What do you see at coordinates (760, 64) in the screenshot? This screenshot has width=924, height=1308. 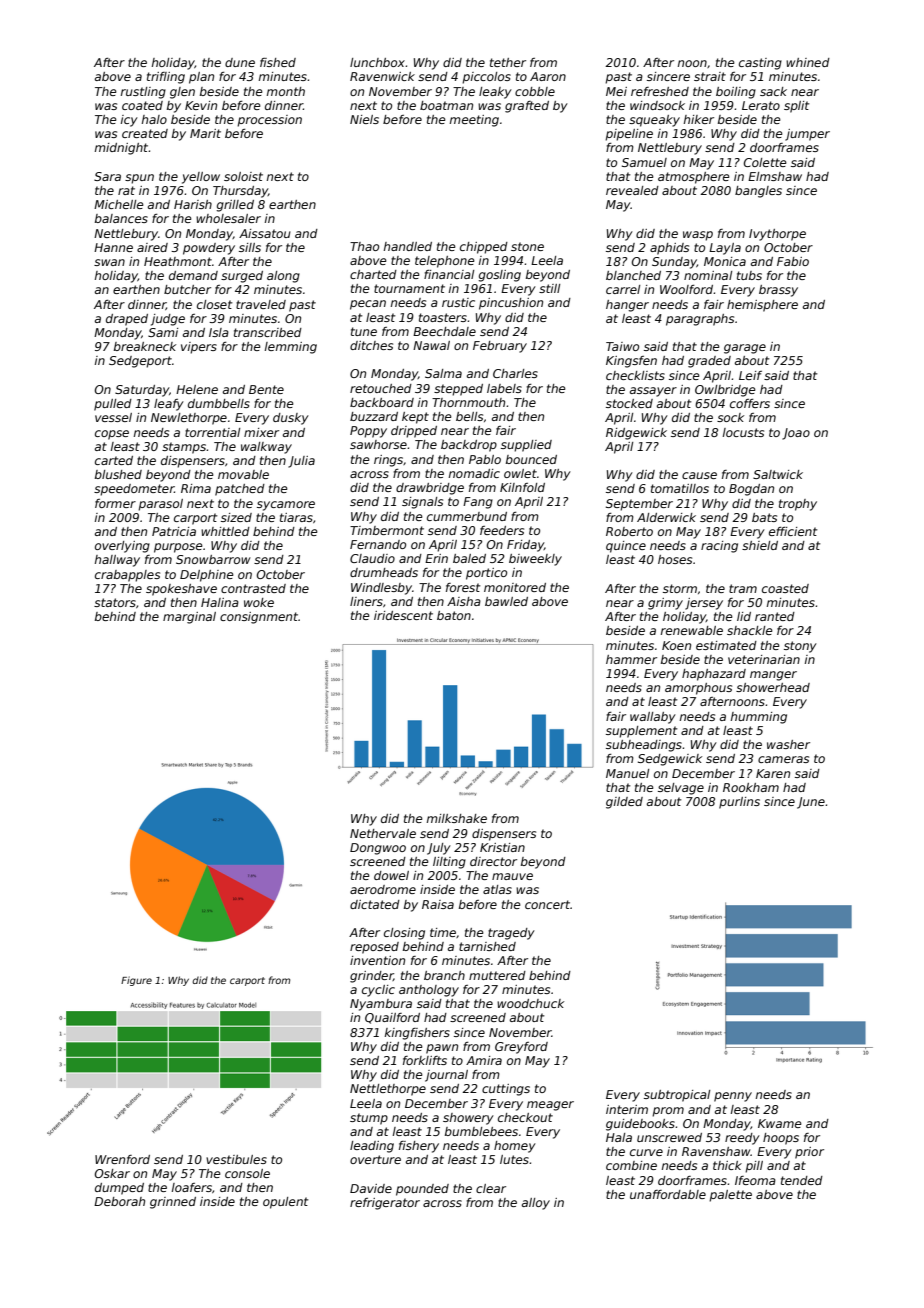 I see `casting` at bounding box center [760, 64].
